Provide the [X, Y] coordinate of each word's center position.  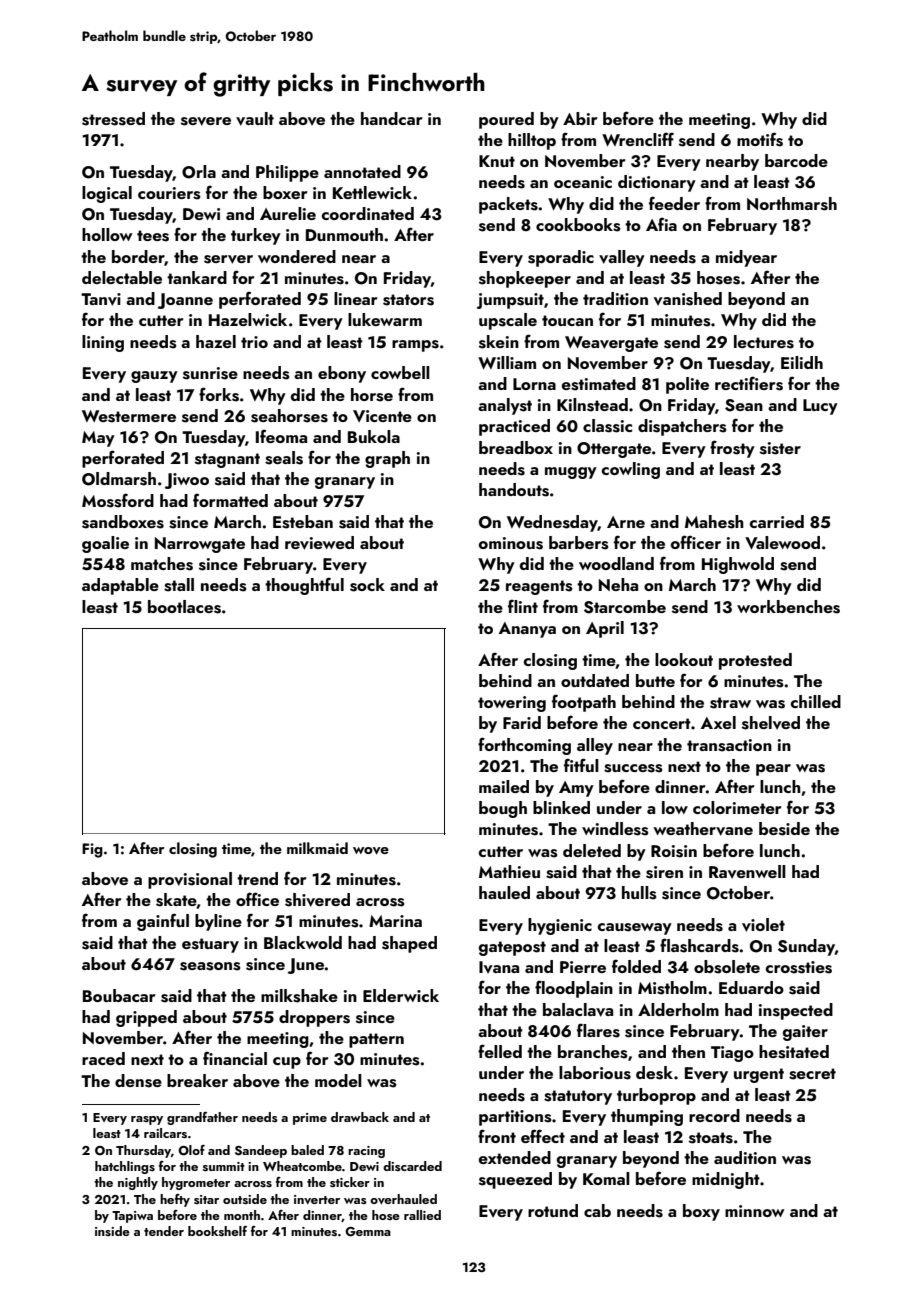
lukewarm [385, 319]
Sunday [806, 947]
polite [687, 385]
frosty [732, 449]
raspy [147, 1120]
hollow [107, 234]
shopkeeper [525, 279]
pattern [376, 1040]
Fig [92, 850]
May [98, 439]
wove [371, 851]
